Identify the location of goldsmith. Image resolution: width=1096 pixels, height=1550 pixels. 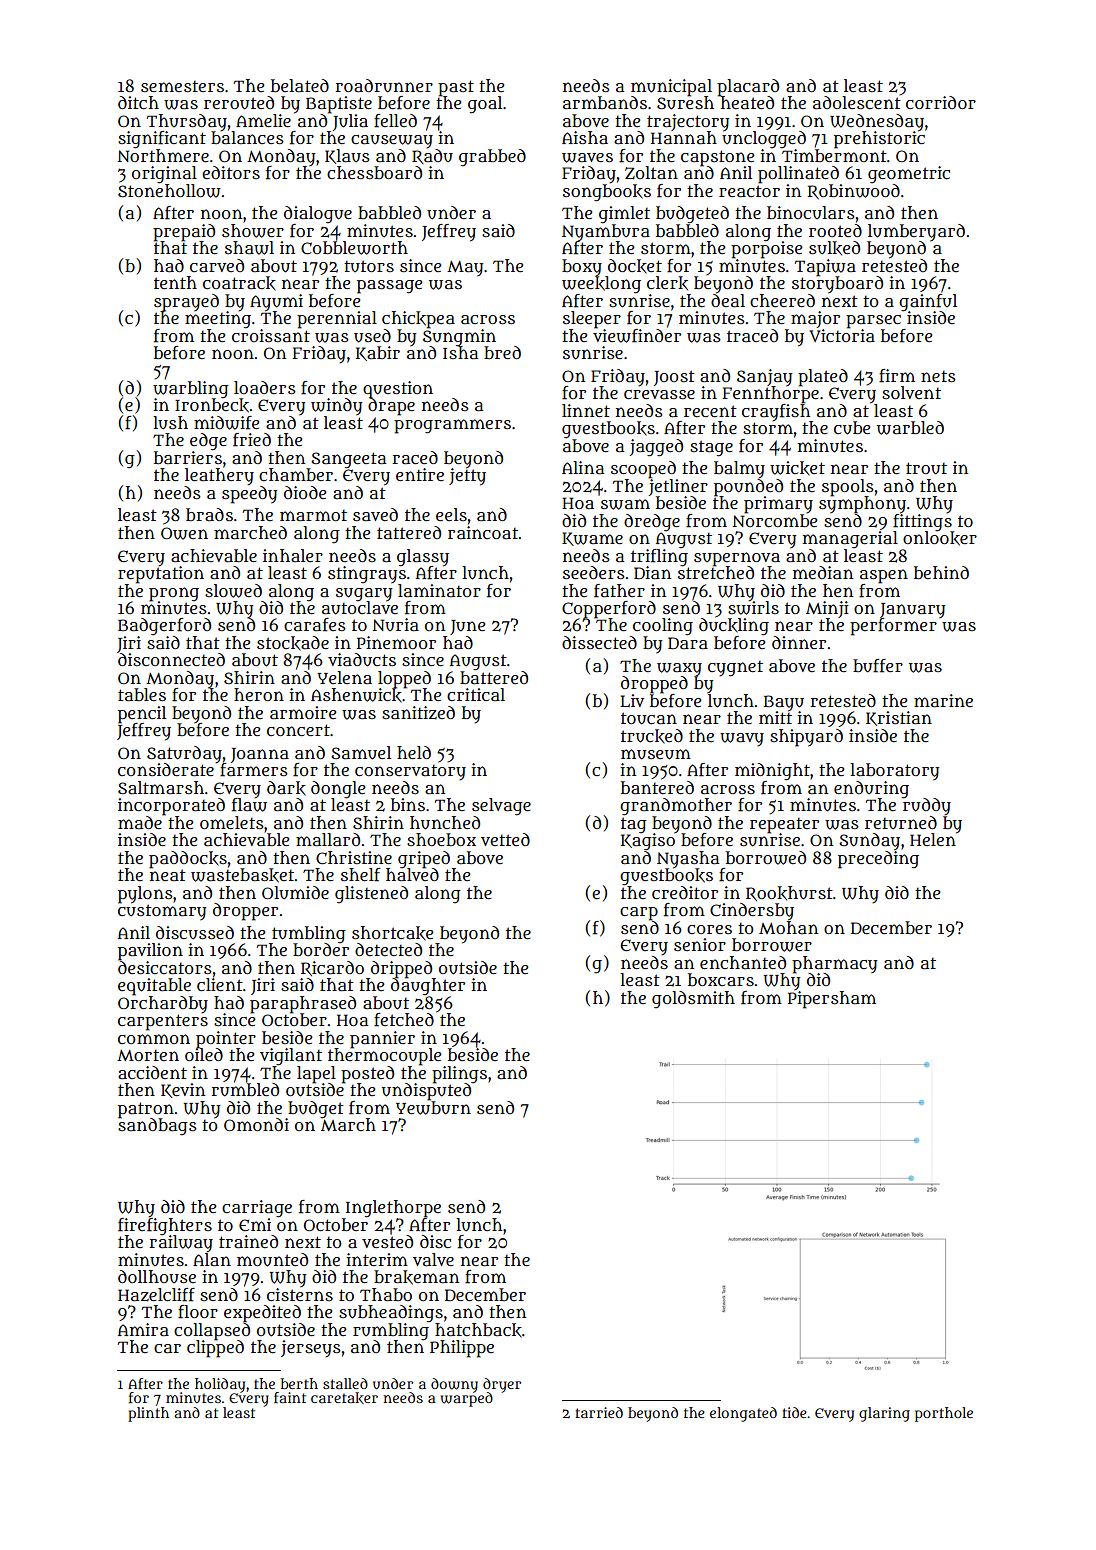
(693, 999).
